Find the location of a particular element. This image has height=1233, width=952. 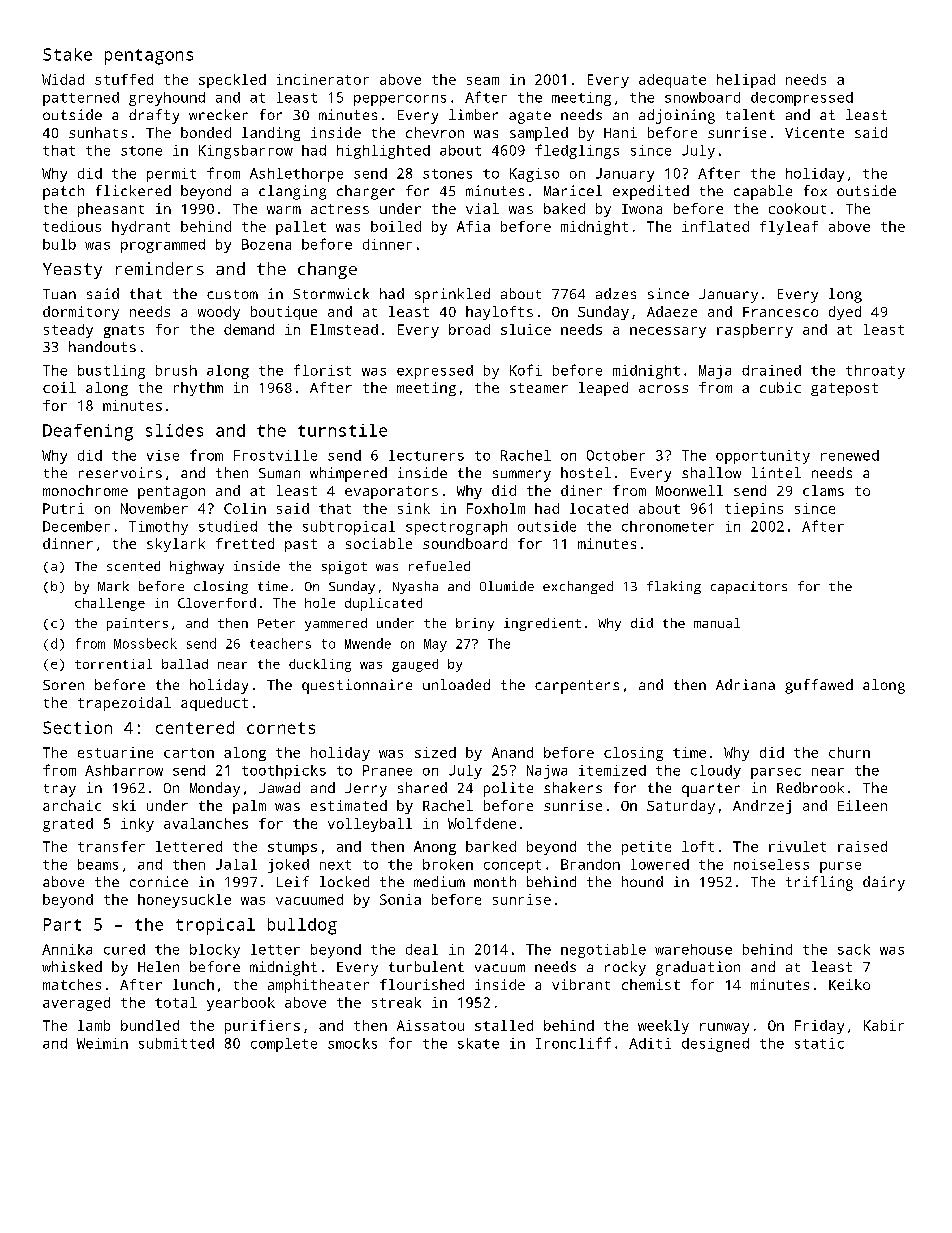

cloudy is located at coordinates (716, 772).
